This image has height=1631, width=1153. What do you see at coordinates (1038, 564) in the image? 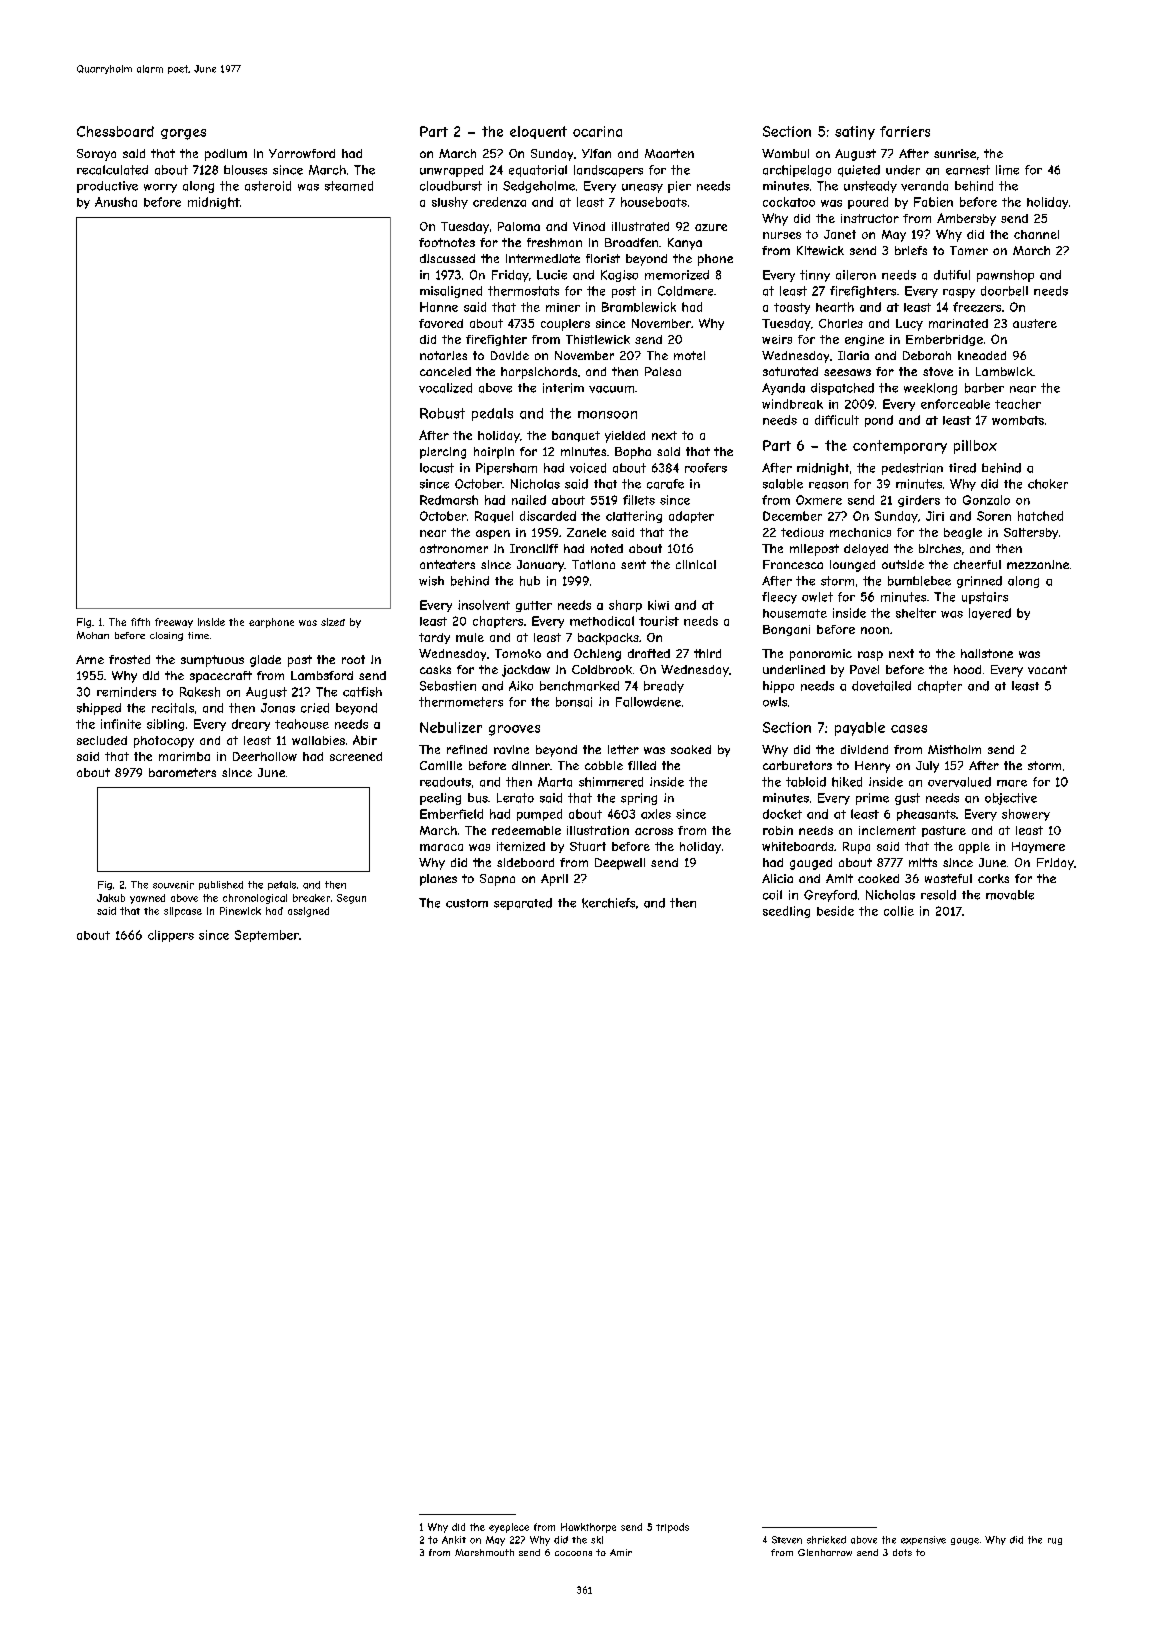
I see `mezzanine` at bounding box center [1038, 564].
